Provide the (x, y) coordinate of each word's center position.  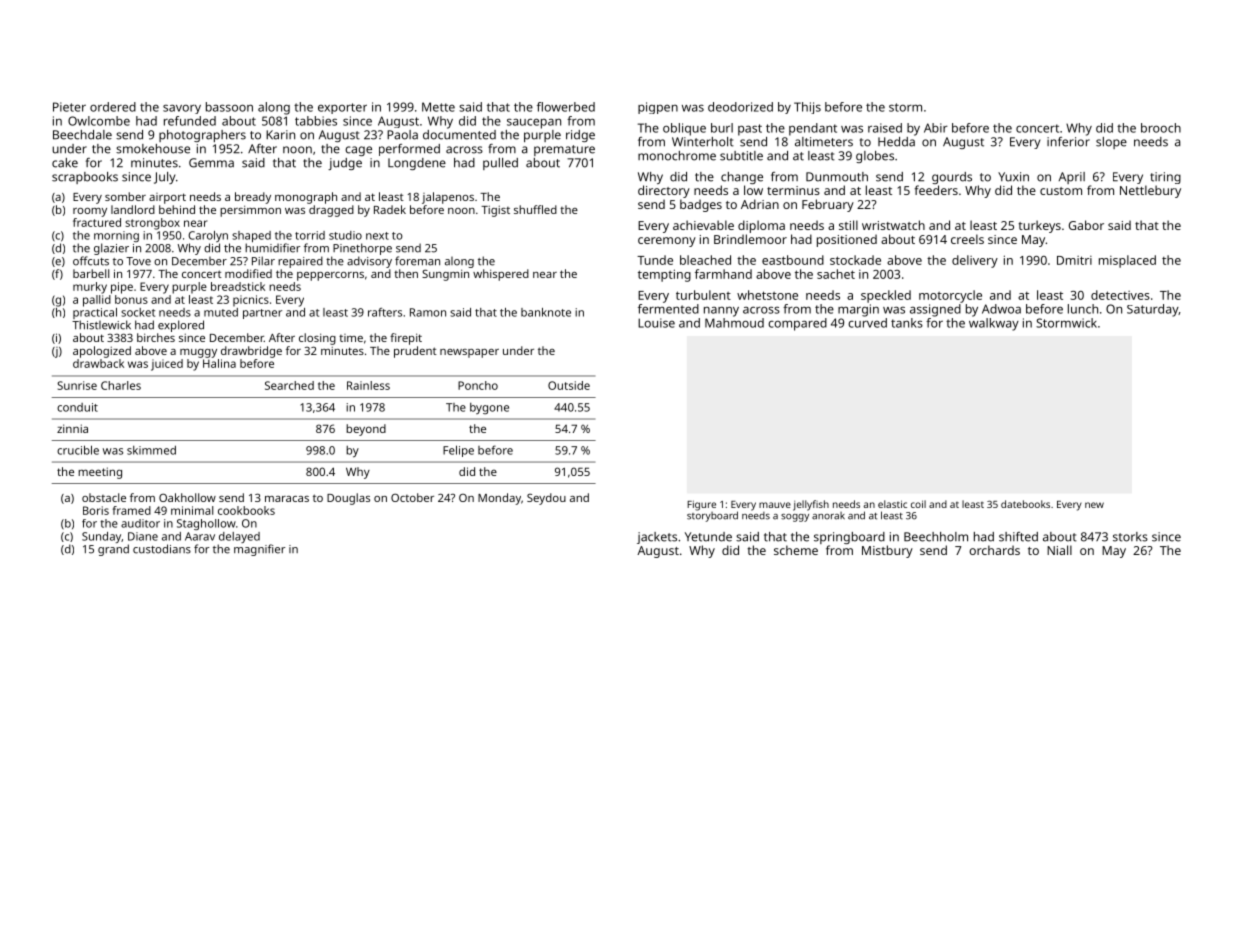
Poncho (478, 385)
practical (95, 313)
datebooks (1025, 504)
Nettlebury (1150, 191)
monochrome (677, 156)
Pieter (69, 107)
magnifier (259, 550)
